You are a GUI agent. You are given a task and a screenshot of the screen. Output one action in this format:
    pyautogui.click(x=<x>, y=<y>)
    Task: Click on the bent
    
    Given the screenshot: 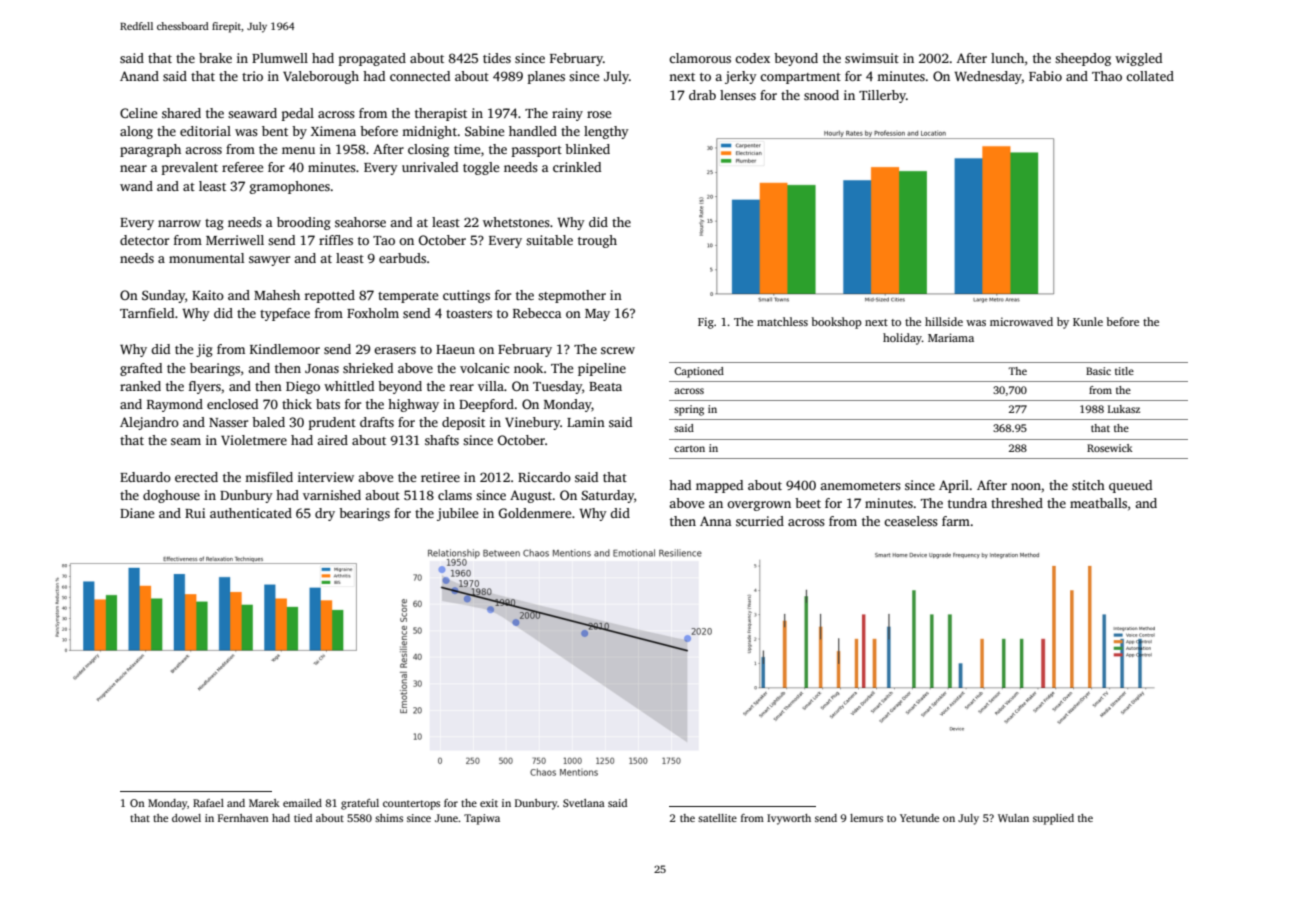 What is the action you would take?
    pyautogui.click(x=275, y=131)
